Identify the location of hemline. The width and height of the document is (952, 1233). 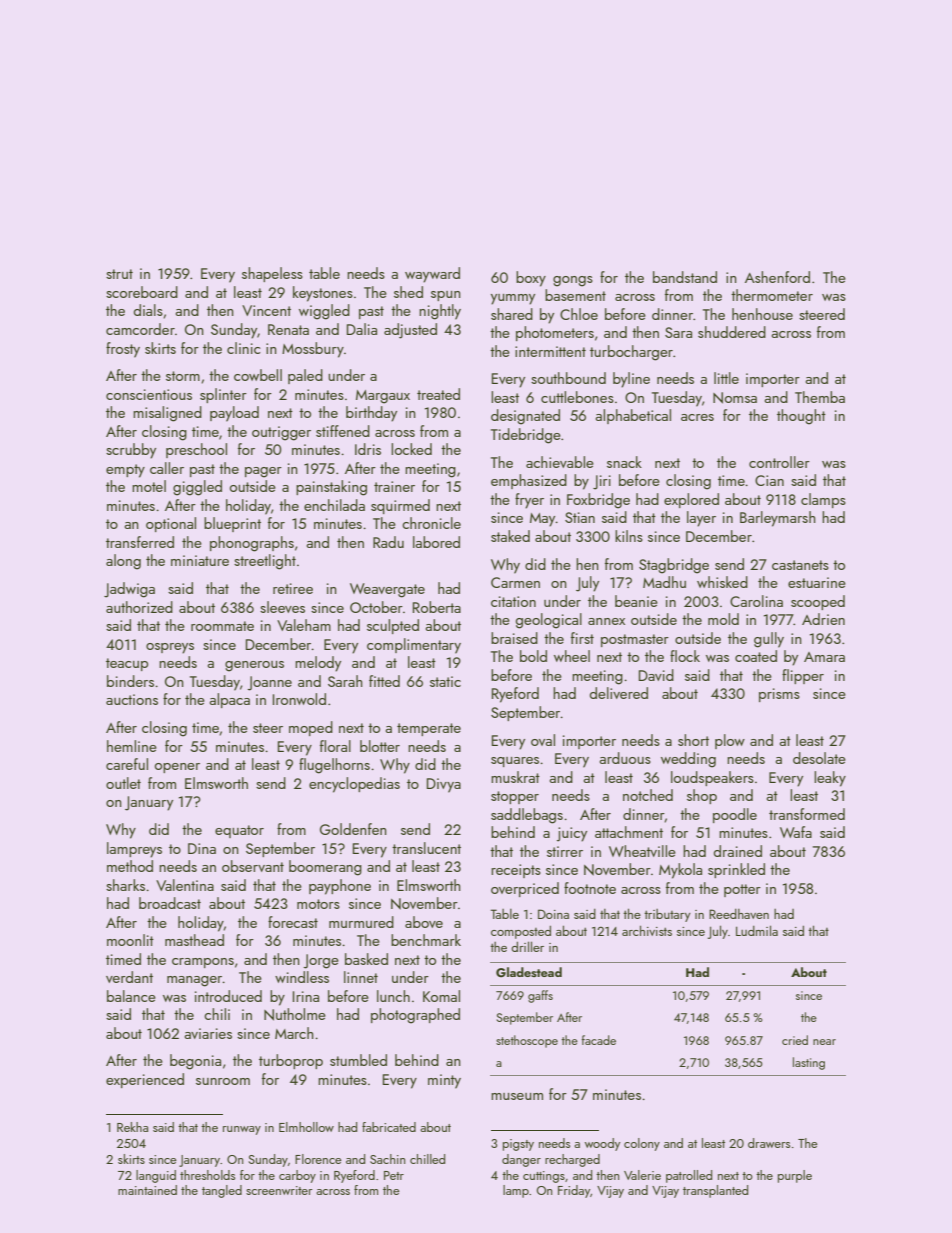
(132, 746).
